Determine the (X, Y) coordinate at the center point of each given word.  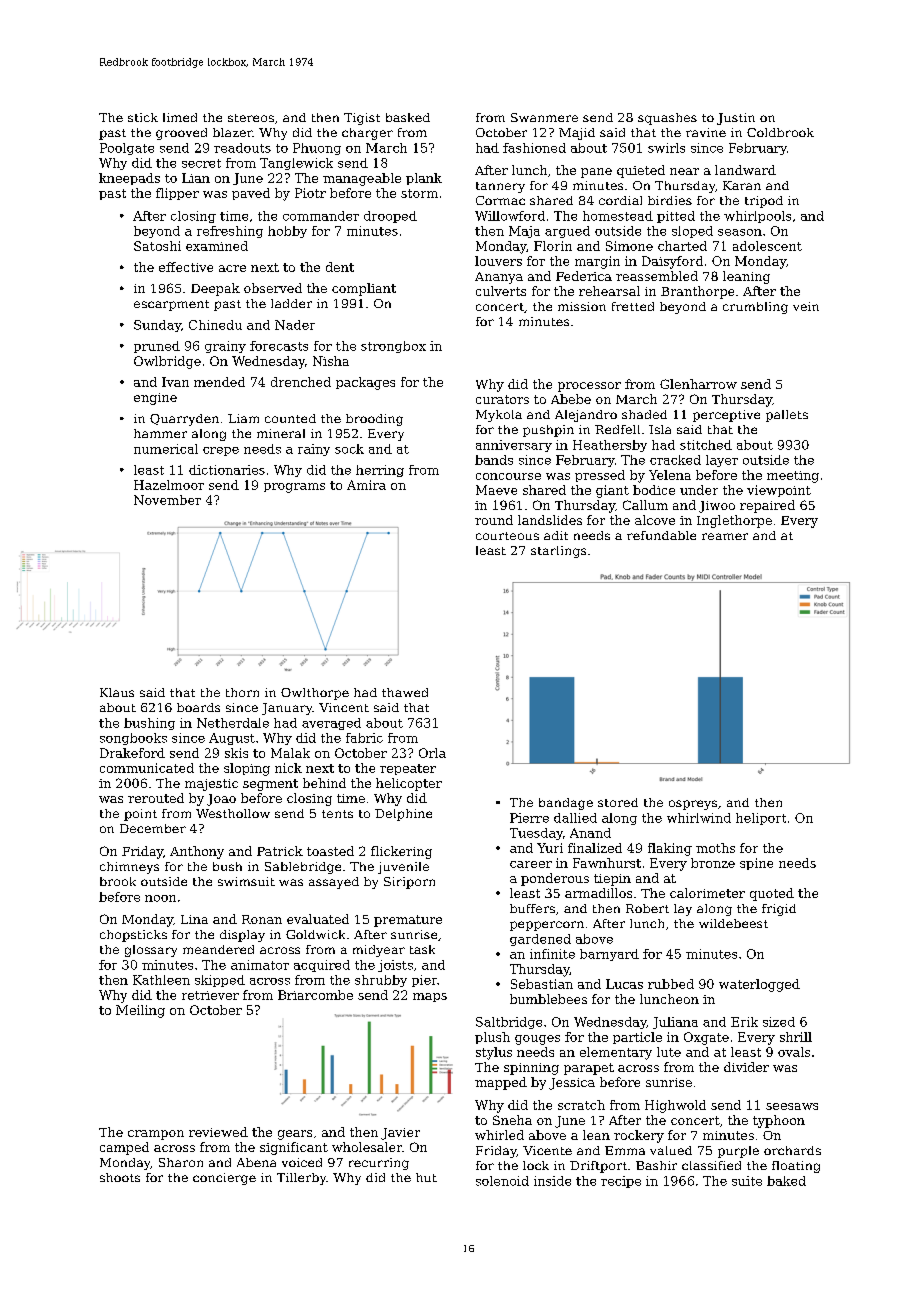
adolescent (767, 246)
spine (756, 864)
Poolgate (127, 149)
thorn (242, 692)
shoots (120, 1177)
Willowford (510, 216)
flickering (401, 852)
